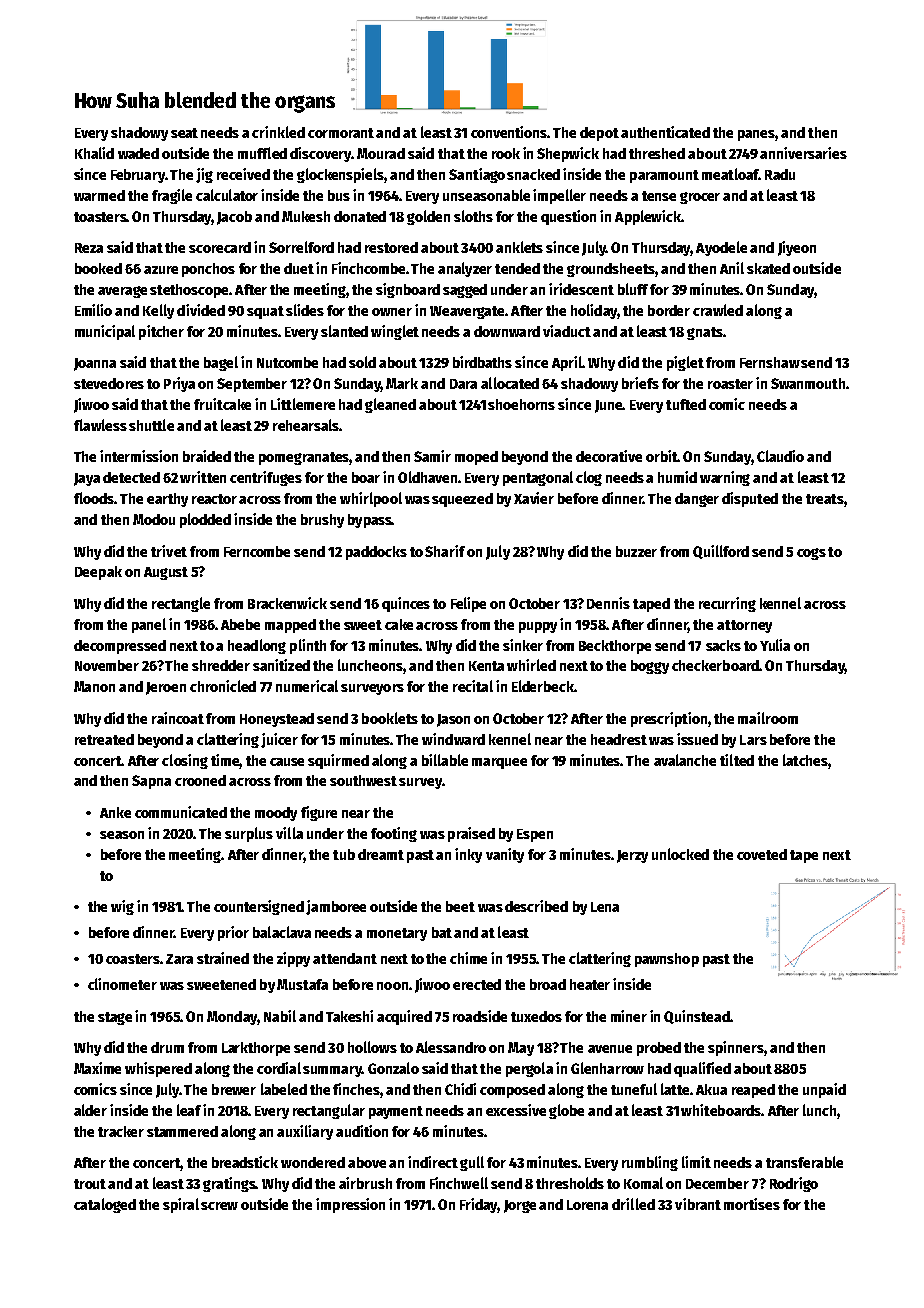 Image resolution: width=924 pixels, height=1308 pixels. I want to click on panes, so click(756, 135).
